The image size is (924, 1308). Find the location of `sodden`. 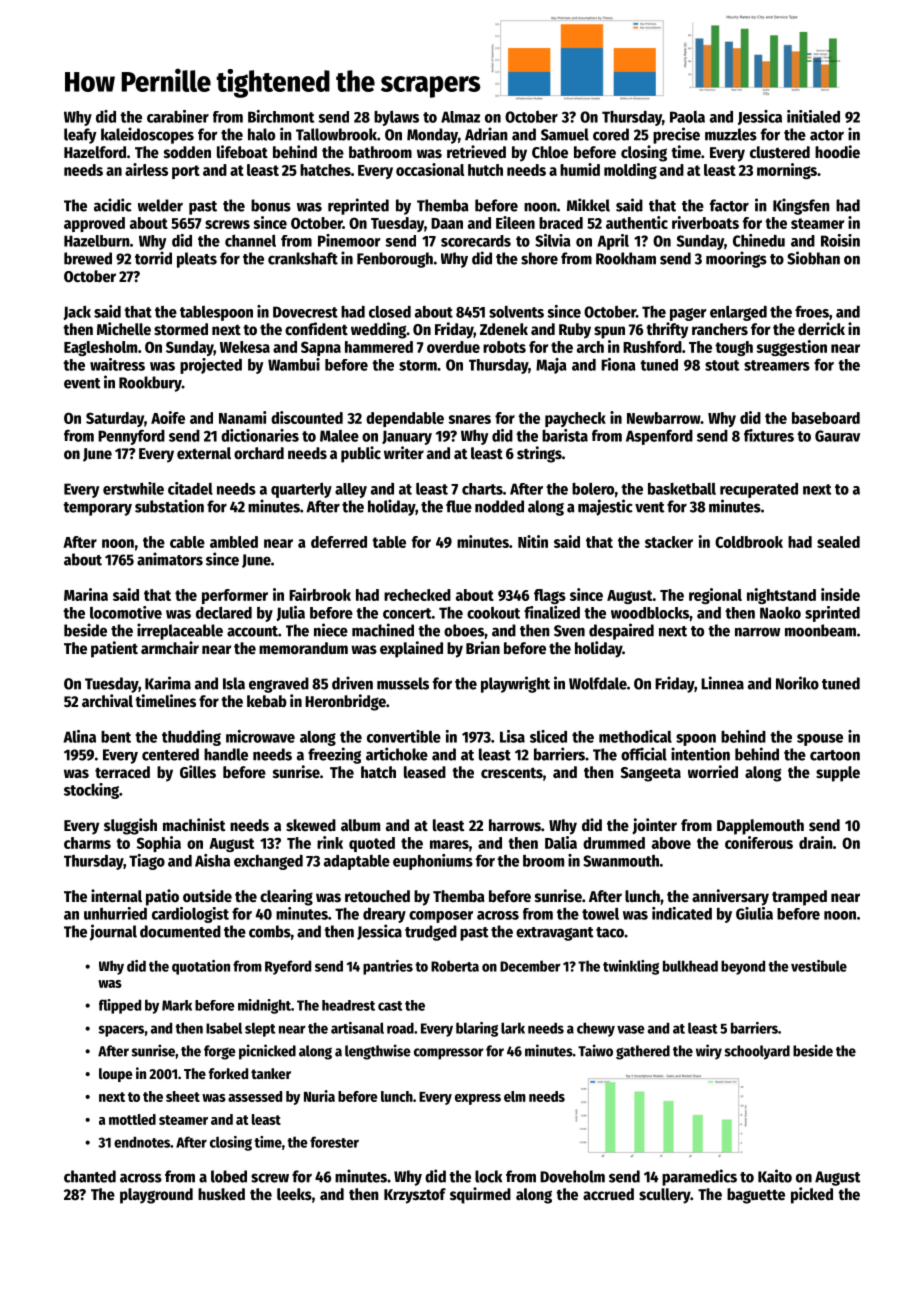

sodden is located at coordinates (187, 152).
